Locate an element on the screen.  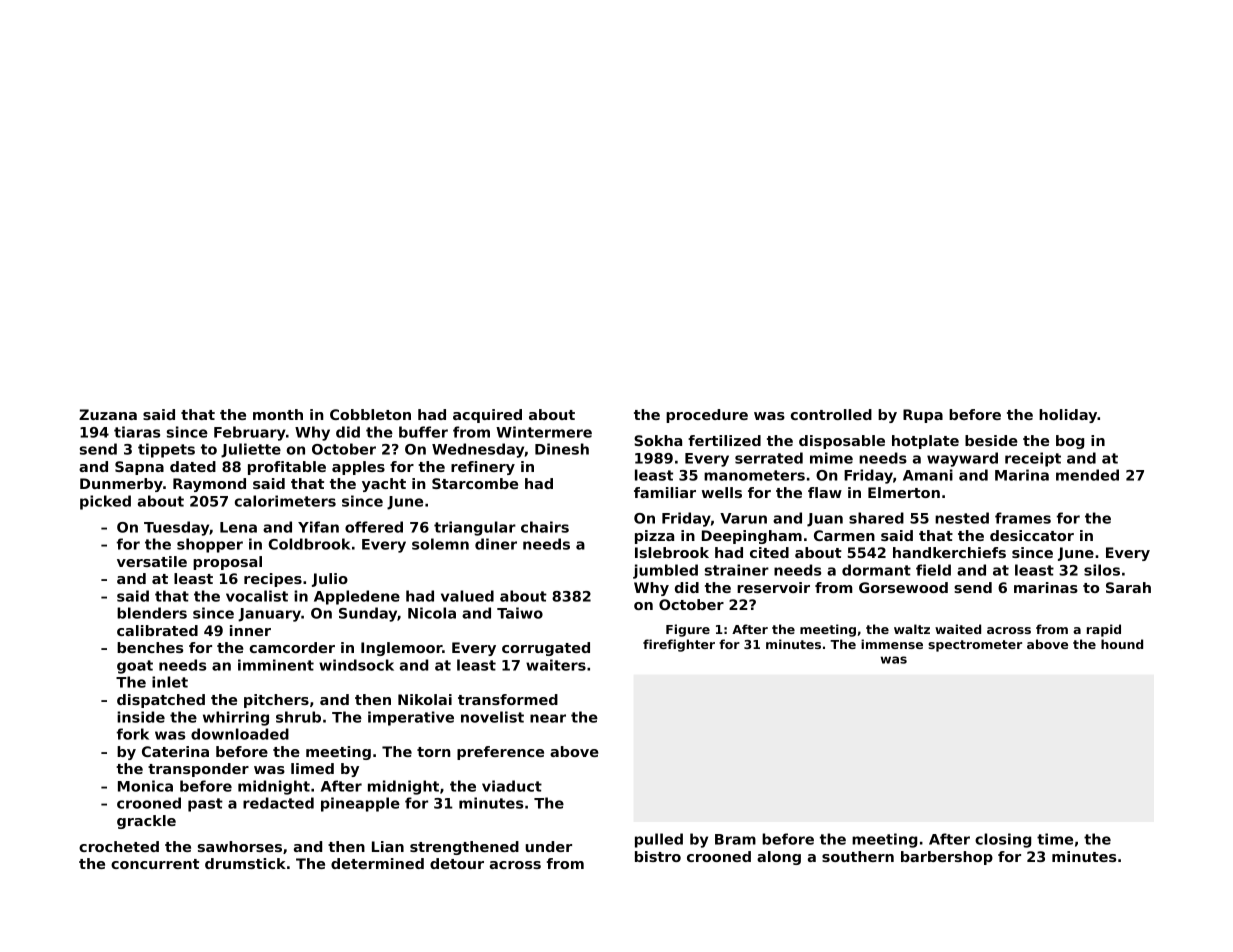
apples is located at coordinates (358, 468).
